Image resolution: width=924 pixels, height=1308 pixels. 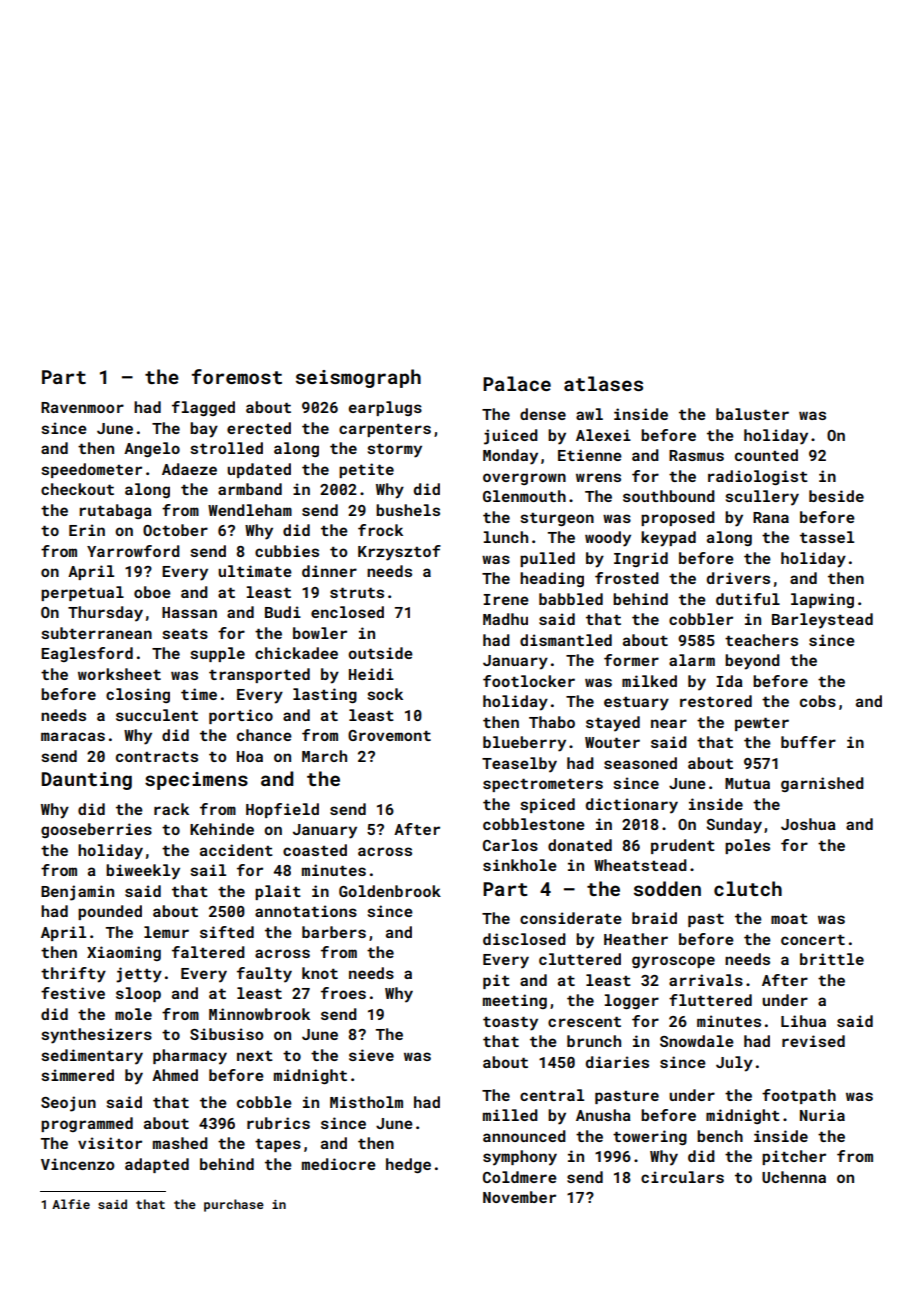 What do you see at coordinates (547, 805) in the document?
I see `spiced` at bounding box center [547, 805].
